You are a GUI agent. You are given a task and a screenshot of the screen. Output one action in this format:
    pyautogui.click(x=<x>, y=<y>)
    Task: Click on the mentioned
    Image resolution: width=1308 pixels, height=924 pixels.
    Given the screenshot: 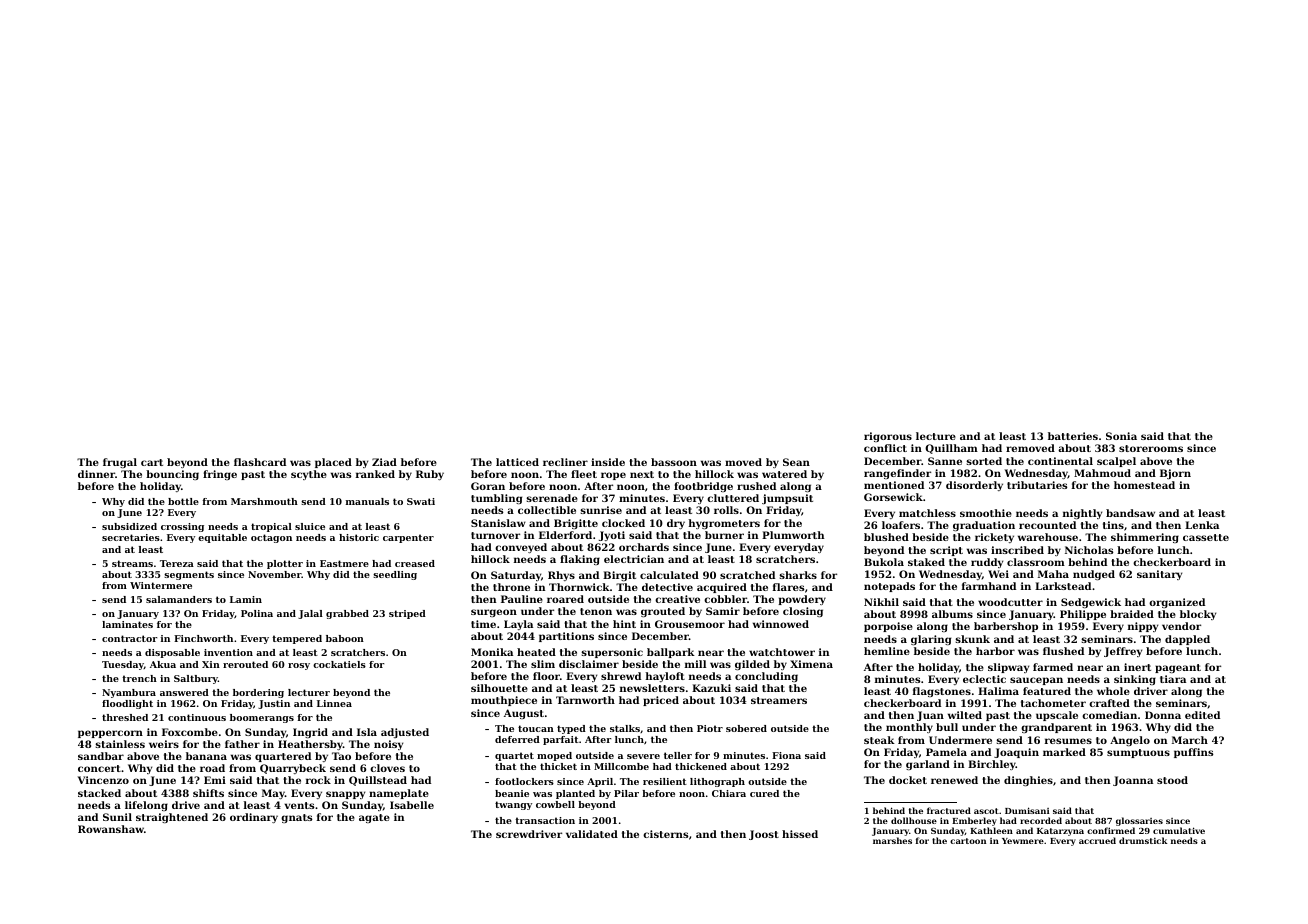 What is the action you would take?
    pyautogui.click(x=894, y=485)
